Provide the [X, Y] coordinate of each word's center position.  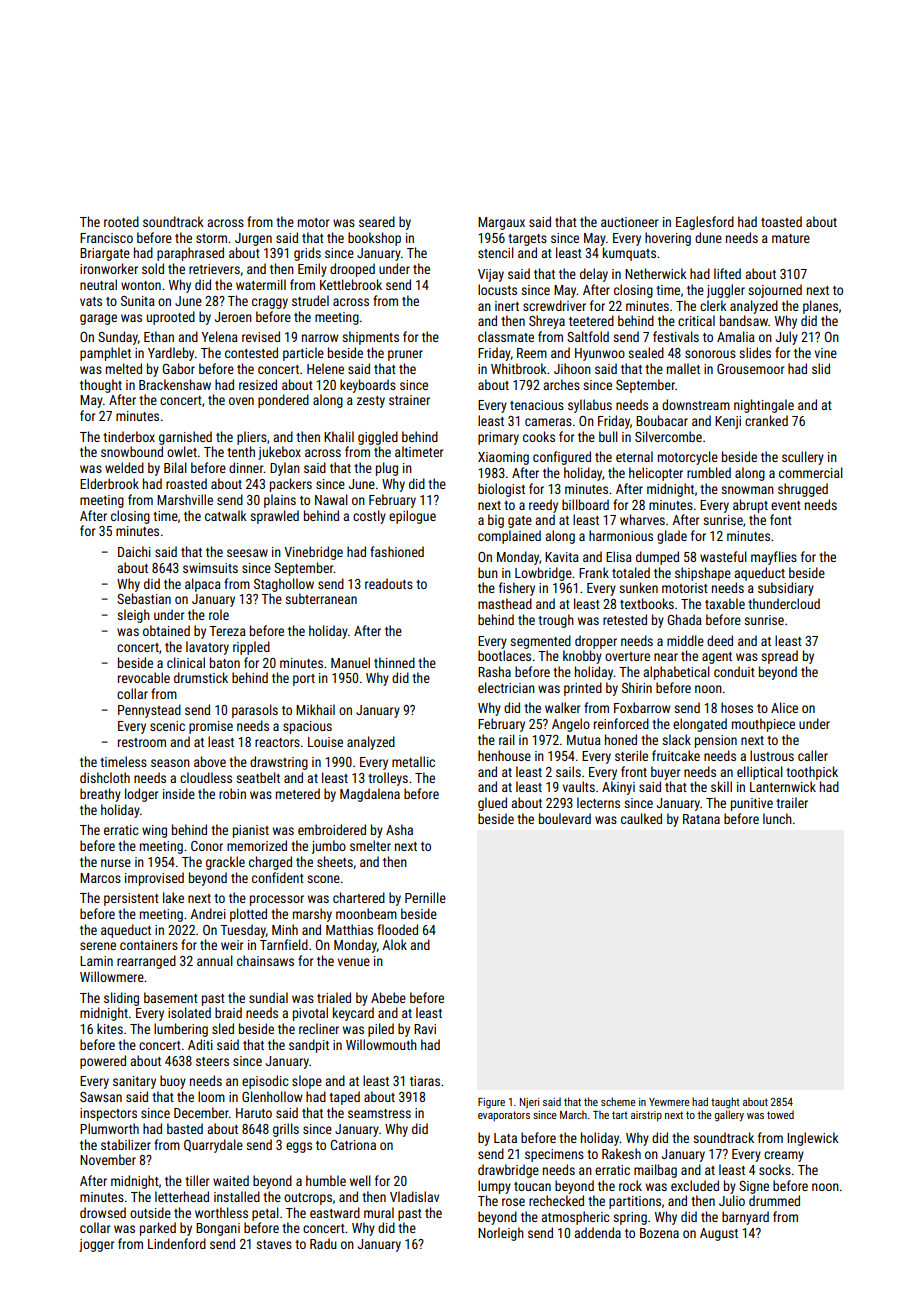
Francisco [106, 238]
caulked [641, 818]
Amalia [736, 336]
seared [377, 221]
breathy [100, 795]
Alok [394, 944]
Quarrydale [213, 1146]
